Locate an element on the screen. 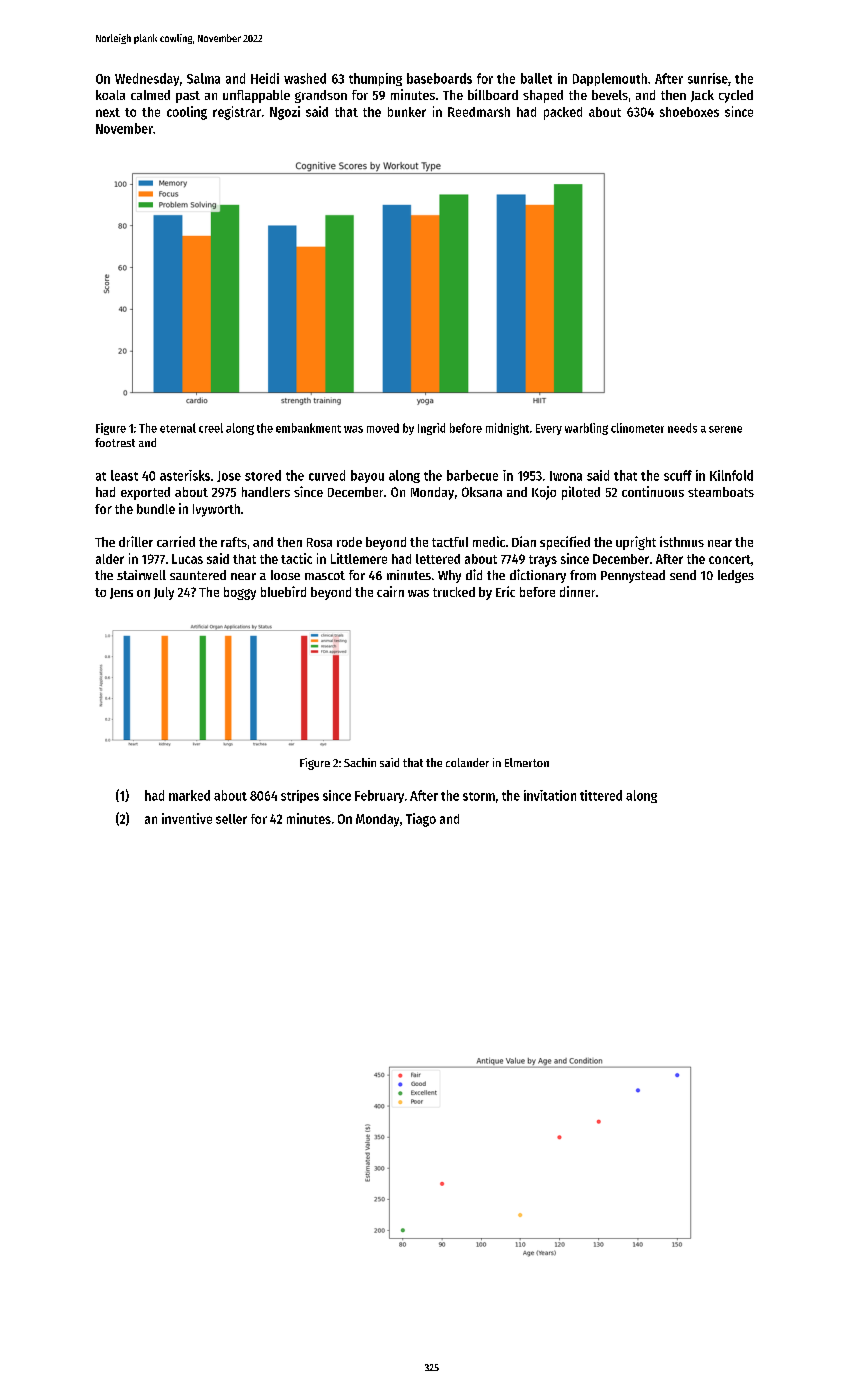 Image resolution: width=849 pixels, height=1400 pixels. cooling is located at coordinates (187, 113).
